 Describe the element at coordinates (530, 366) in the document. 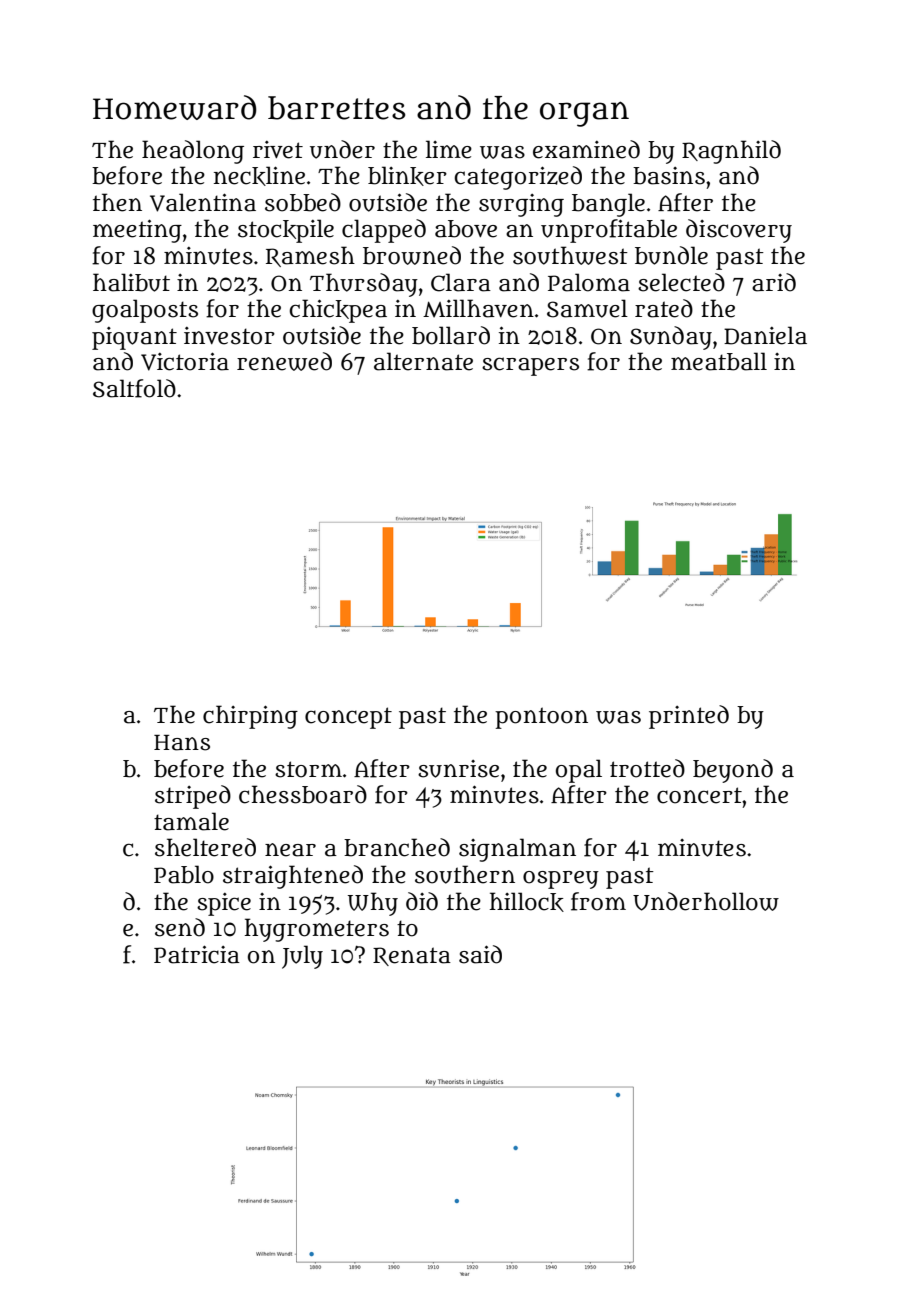

I see `scrapers` at that location.
